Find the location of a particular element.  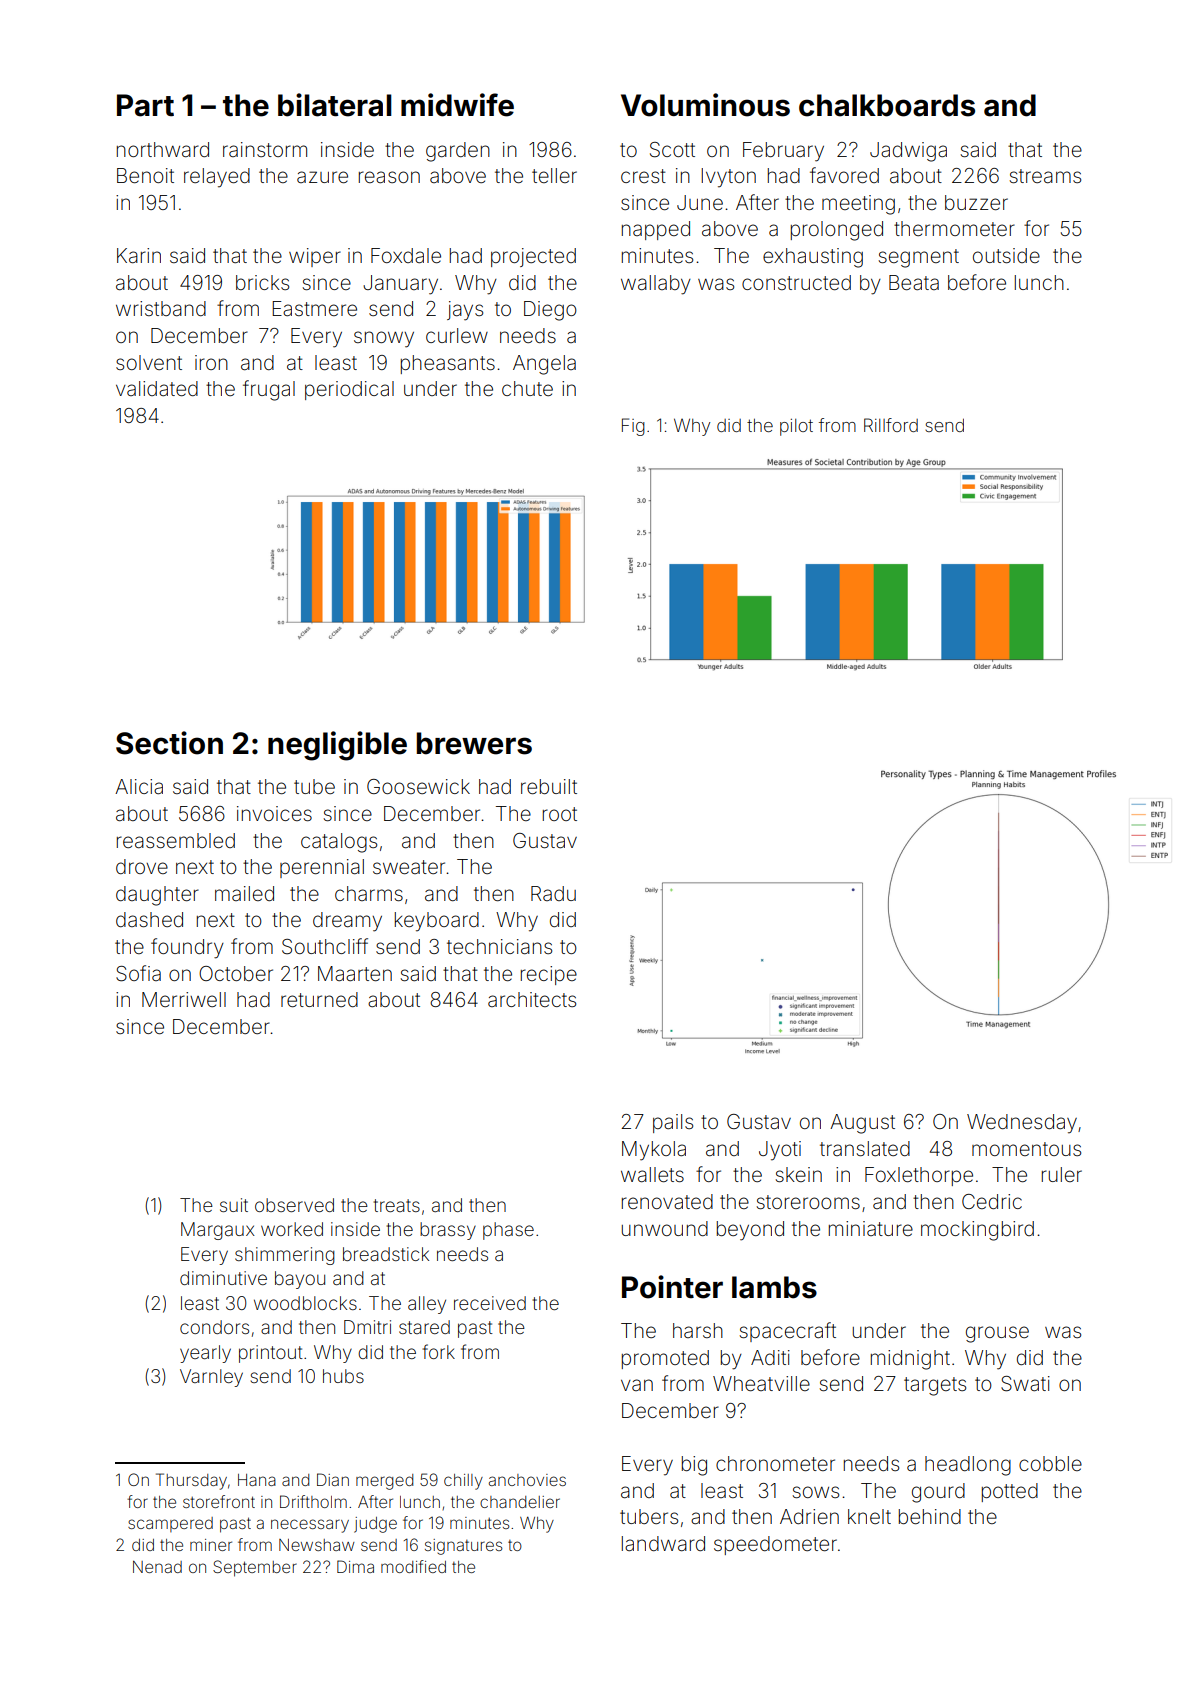

chalkboards is located at coordinates (887, 105).
